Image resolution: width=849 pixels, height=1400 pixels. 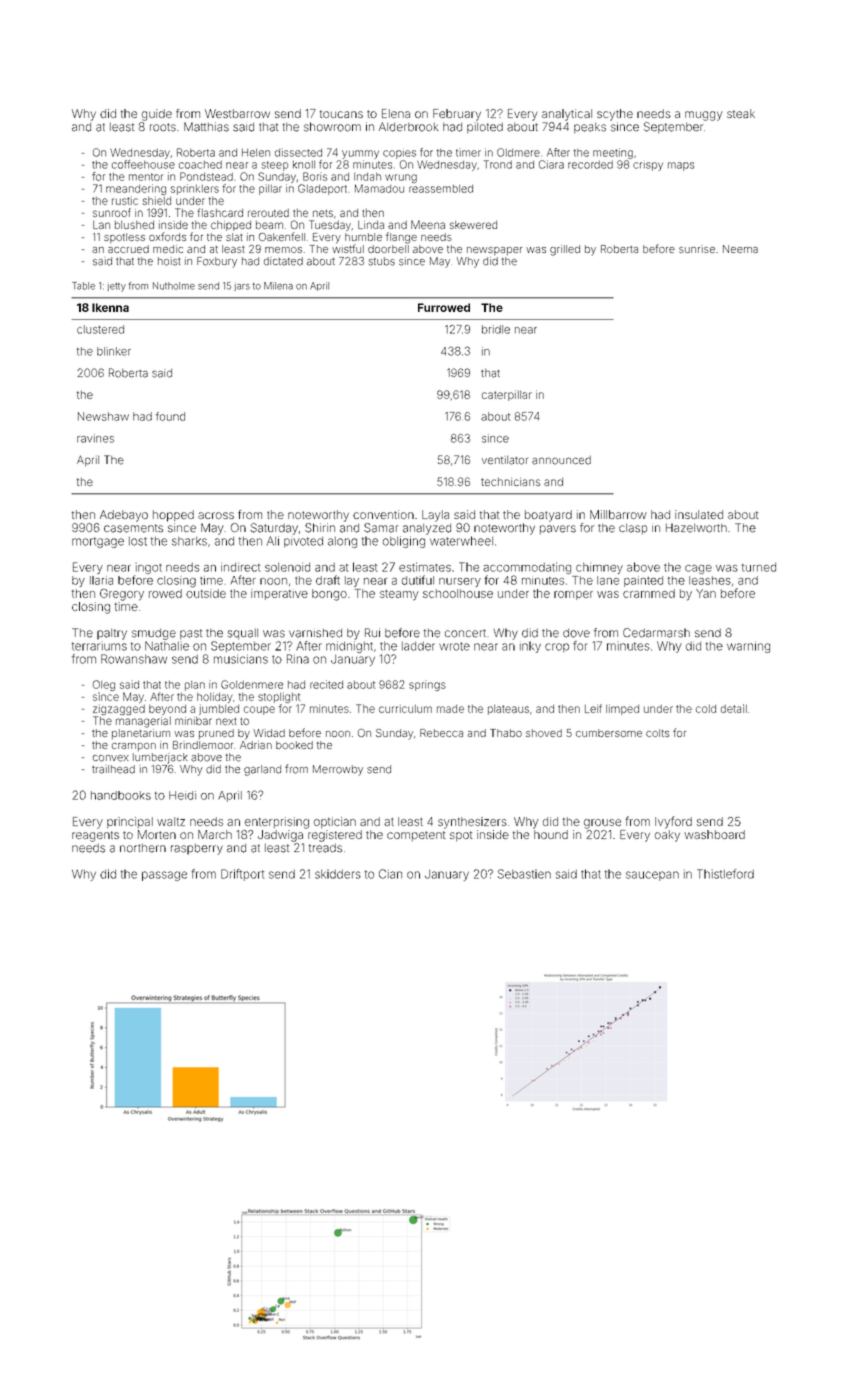 I want to click on convention, so click(x=383, y=514).
